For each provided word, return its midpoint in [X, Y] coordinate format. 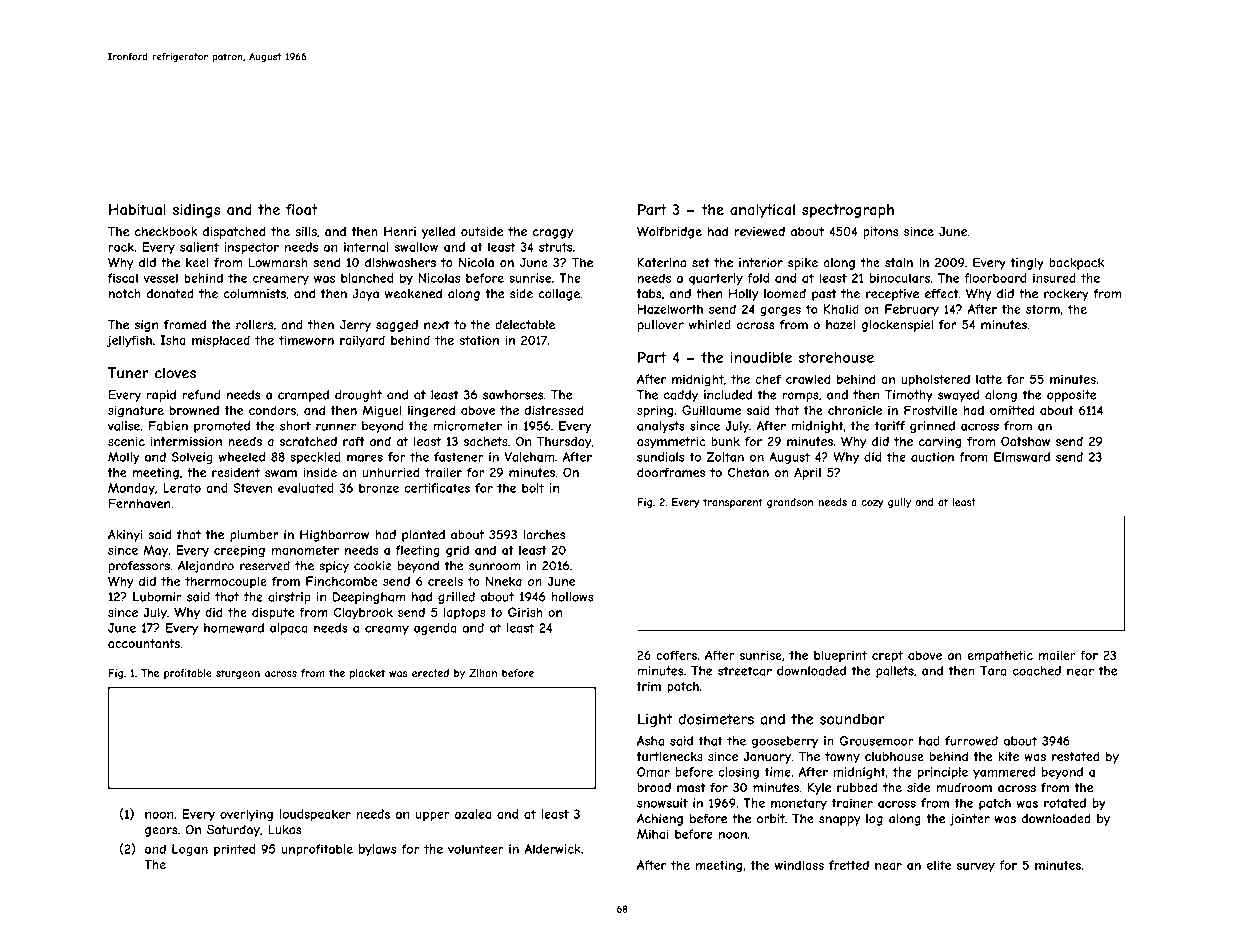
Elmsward [1022, 457]
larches [544, 535]
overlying [246, 815]
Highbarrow [334, 536]
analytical [762, 211]
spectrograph [848, 211]
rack [121, 247]
